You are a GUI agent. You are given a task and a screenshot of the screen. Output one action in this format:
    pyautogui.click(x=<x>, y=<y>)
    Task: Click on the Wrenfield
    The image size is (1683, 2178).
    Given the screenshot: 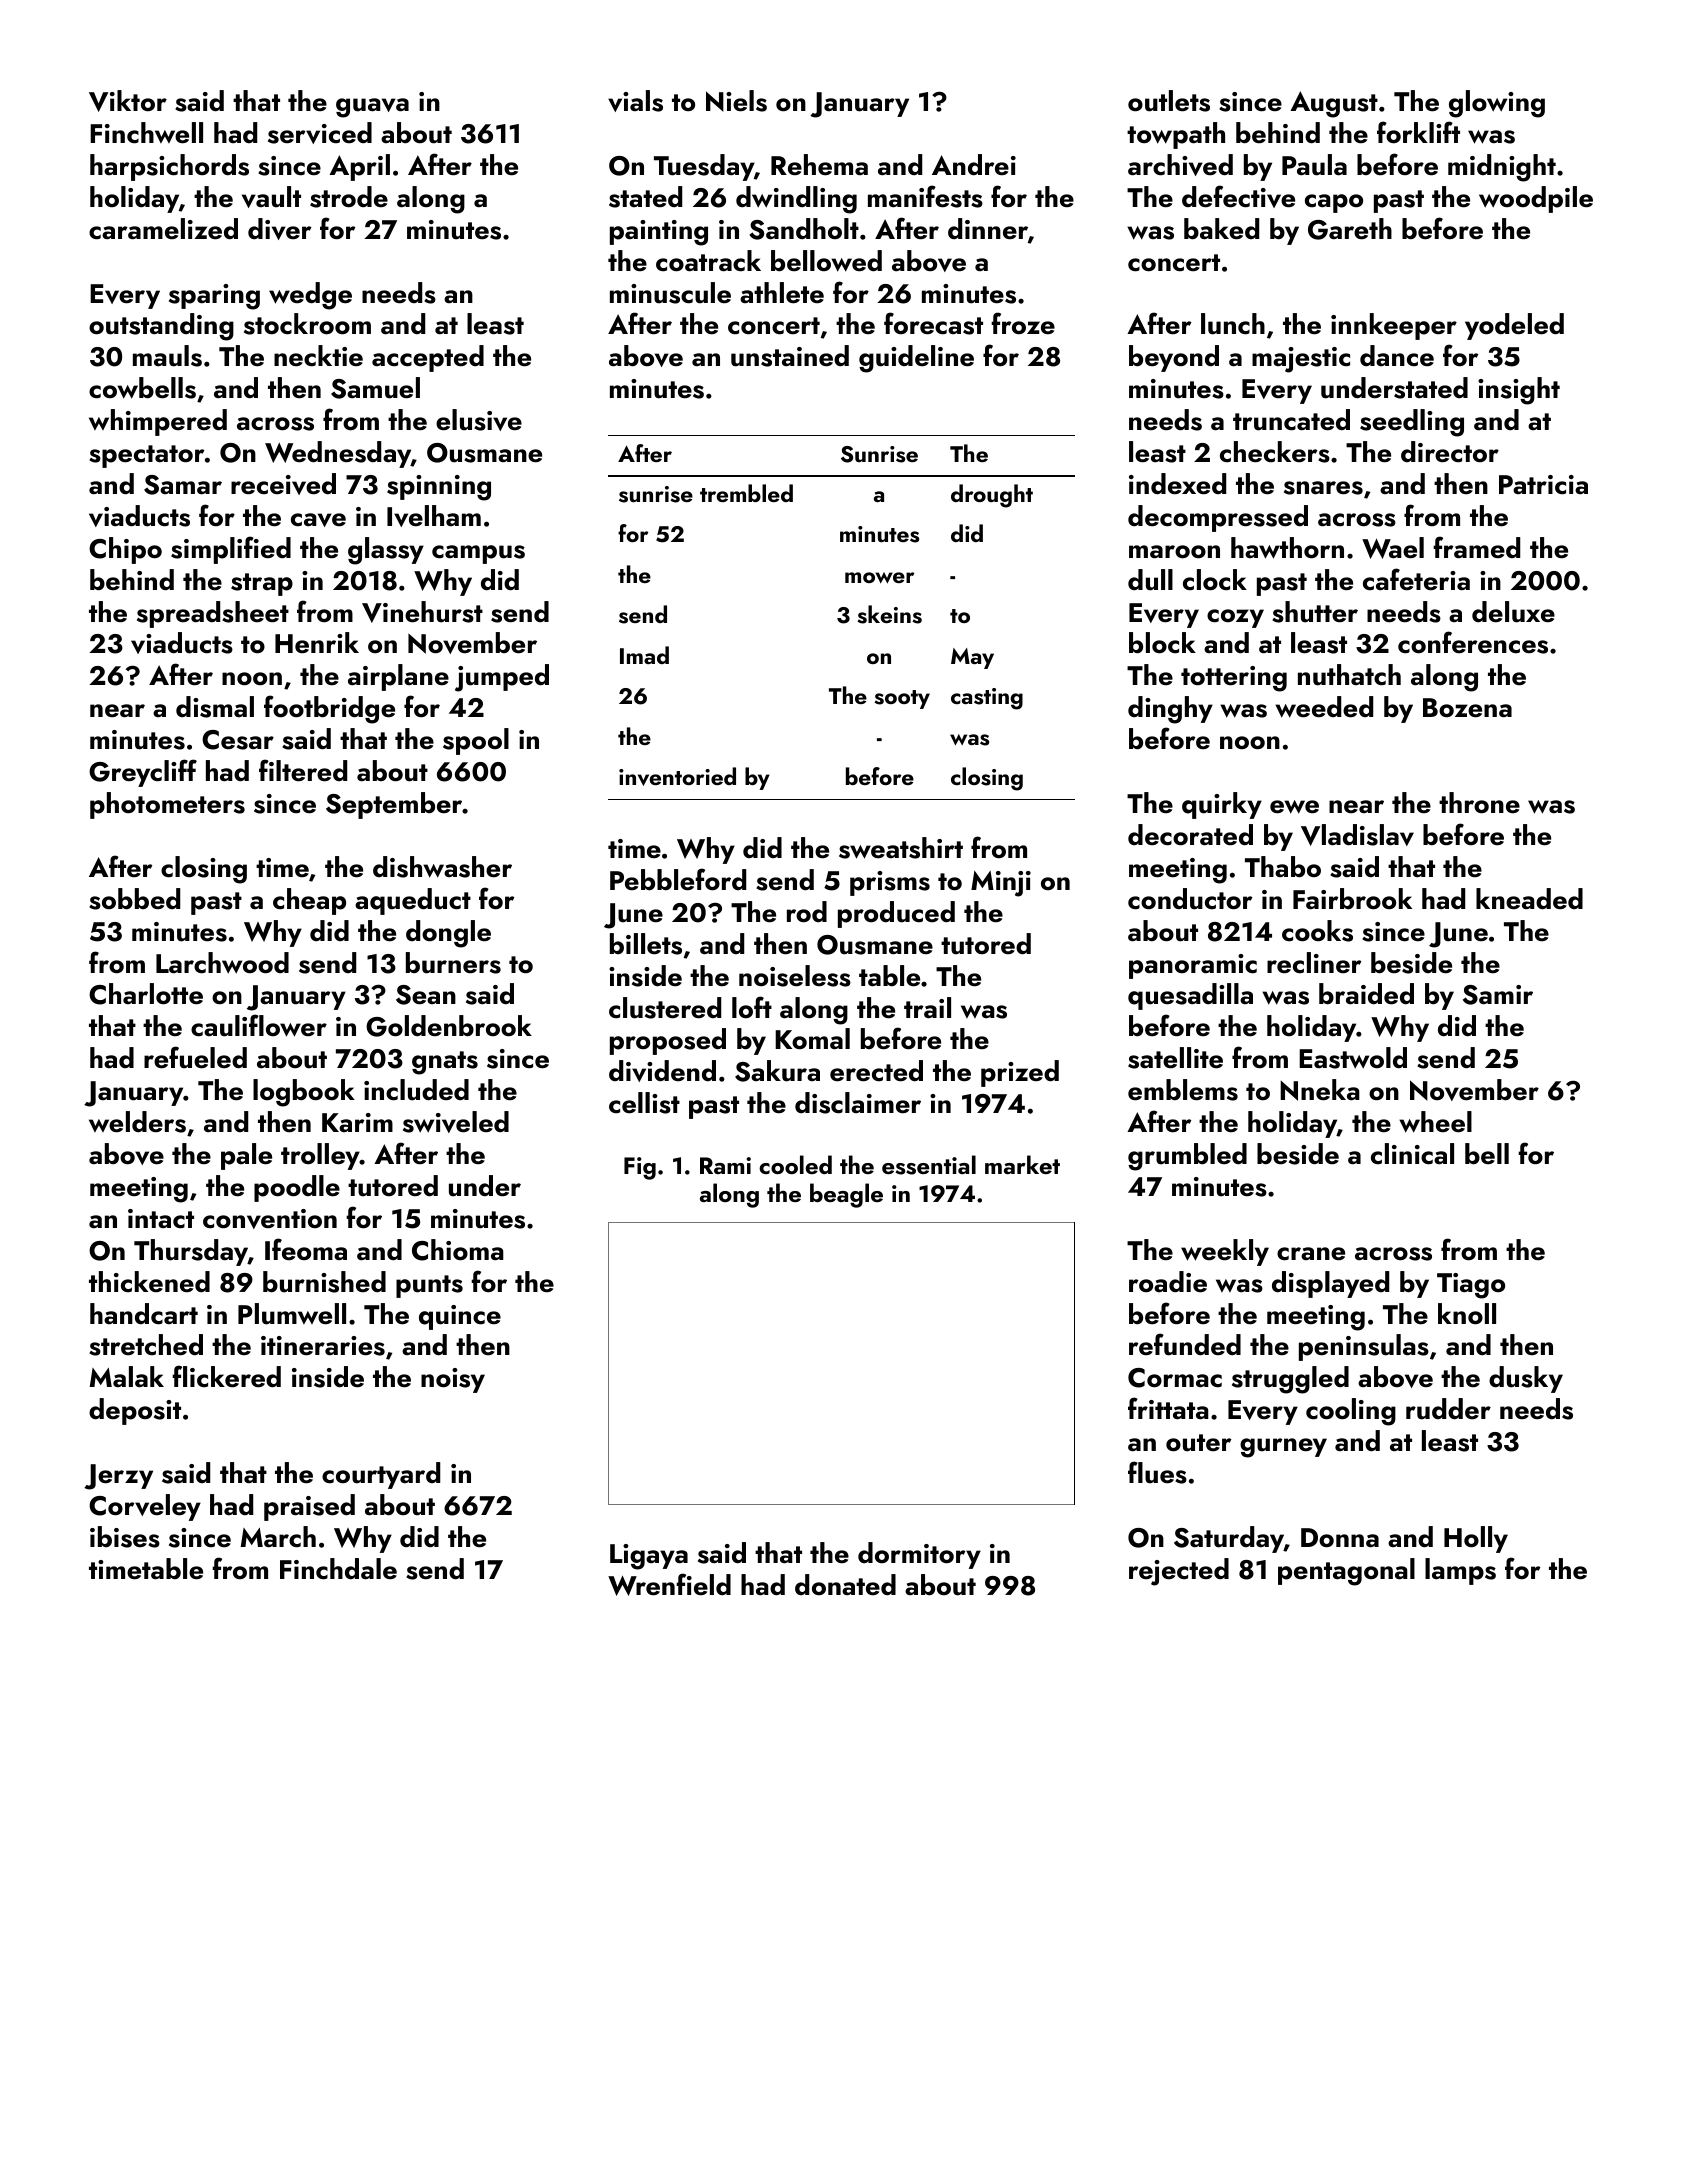 What is the action you would take?
    pyautogui.click(x=669, y=1584)
